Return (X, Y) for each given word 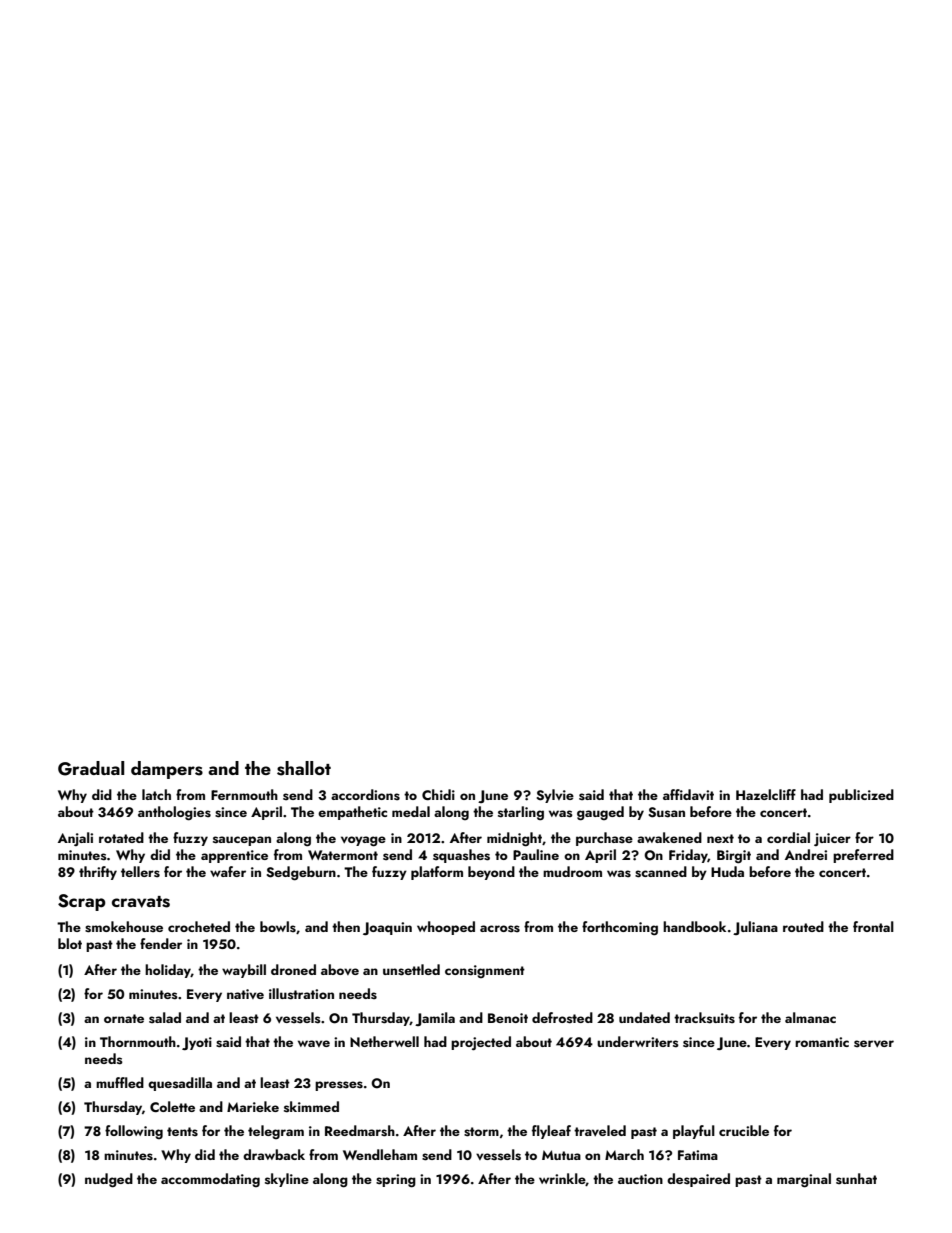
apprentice (234, 856)
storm (481, 1132)
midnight (514, 839)
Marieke (253, 1106)
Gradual (91, 768)
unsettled (411, 970)
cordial (788, 837)
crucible (744, 1130)
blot (70, 943)
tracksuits (704, 1018)
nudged (109, 1180)
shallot (304, 768)
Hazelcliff (766, 794)
